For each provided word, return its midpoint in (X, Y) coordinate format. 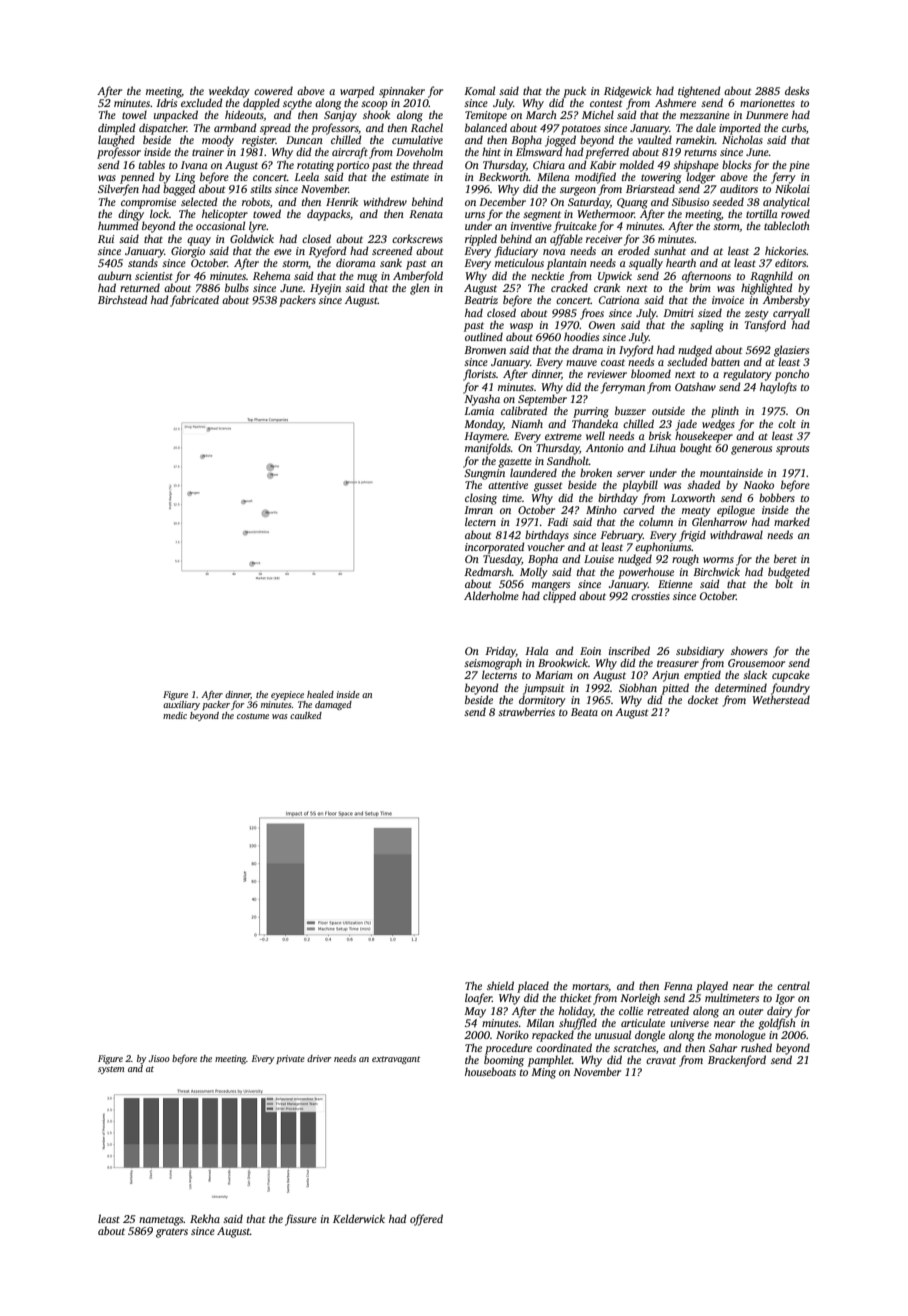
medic (175, 715)
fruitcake (575, 227)
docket (703, 699)
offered (426, 1220)
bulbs (237, 287)
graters (172, 1233)
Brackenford (737, 1061)
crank (607, 287)
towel (134, 114)
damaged (333, 705)
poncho (792, 375)
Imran (478, 510)
